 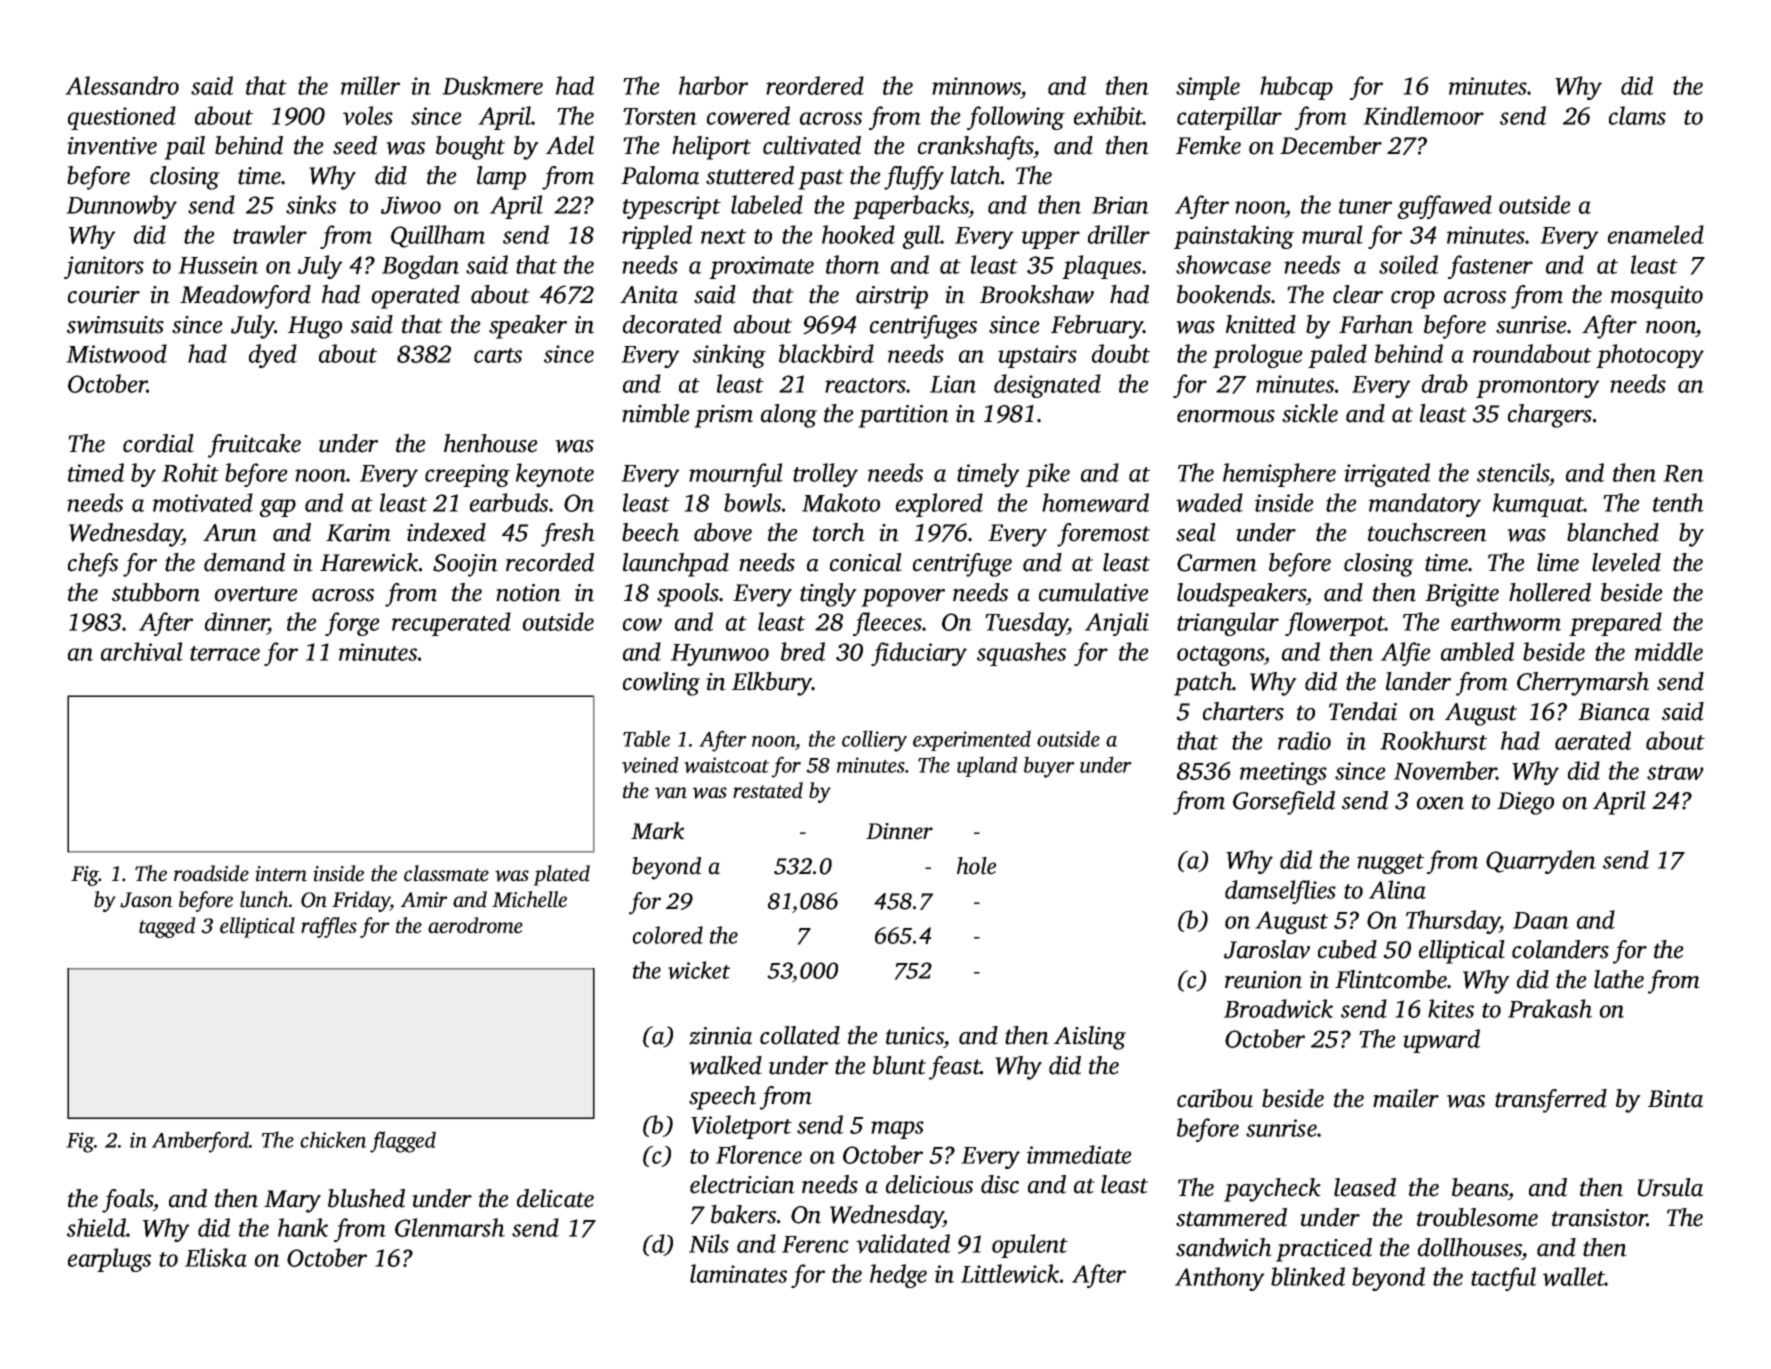 I want to click on Table, so click(x=646, y=738).
